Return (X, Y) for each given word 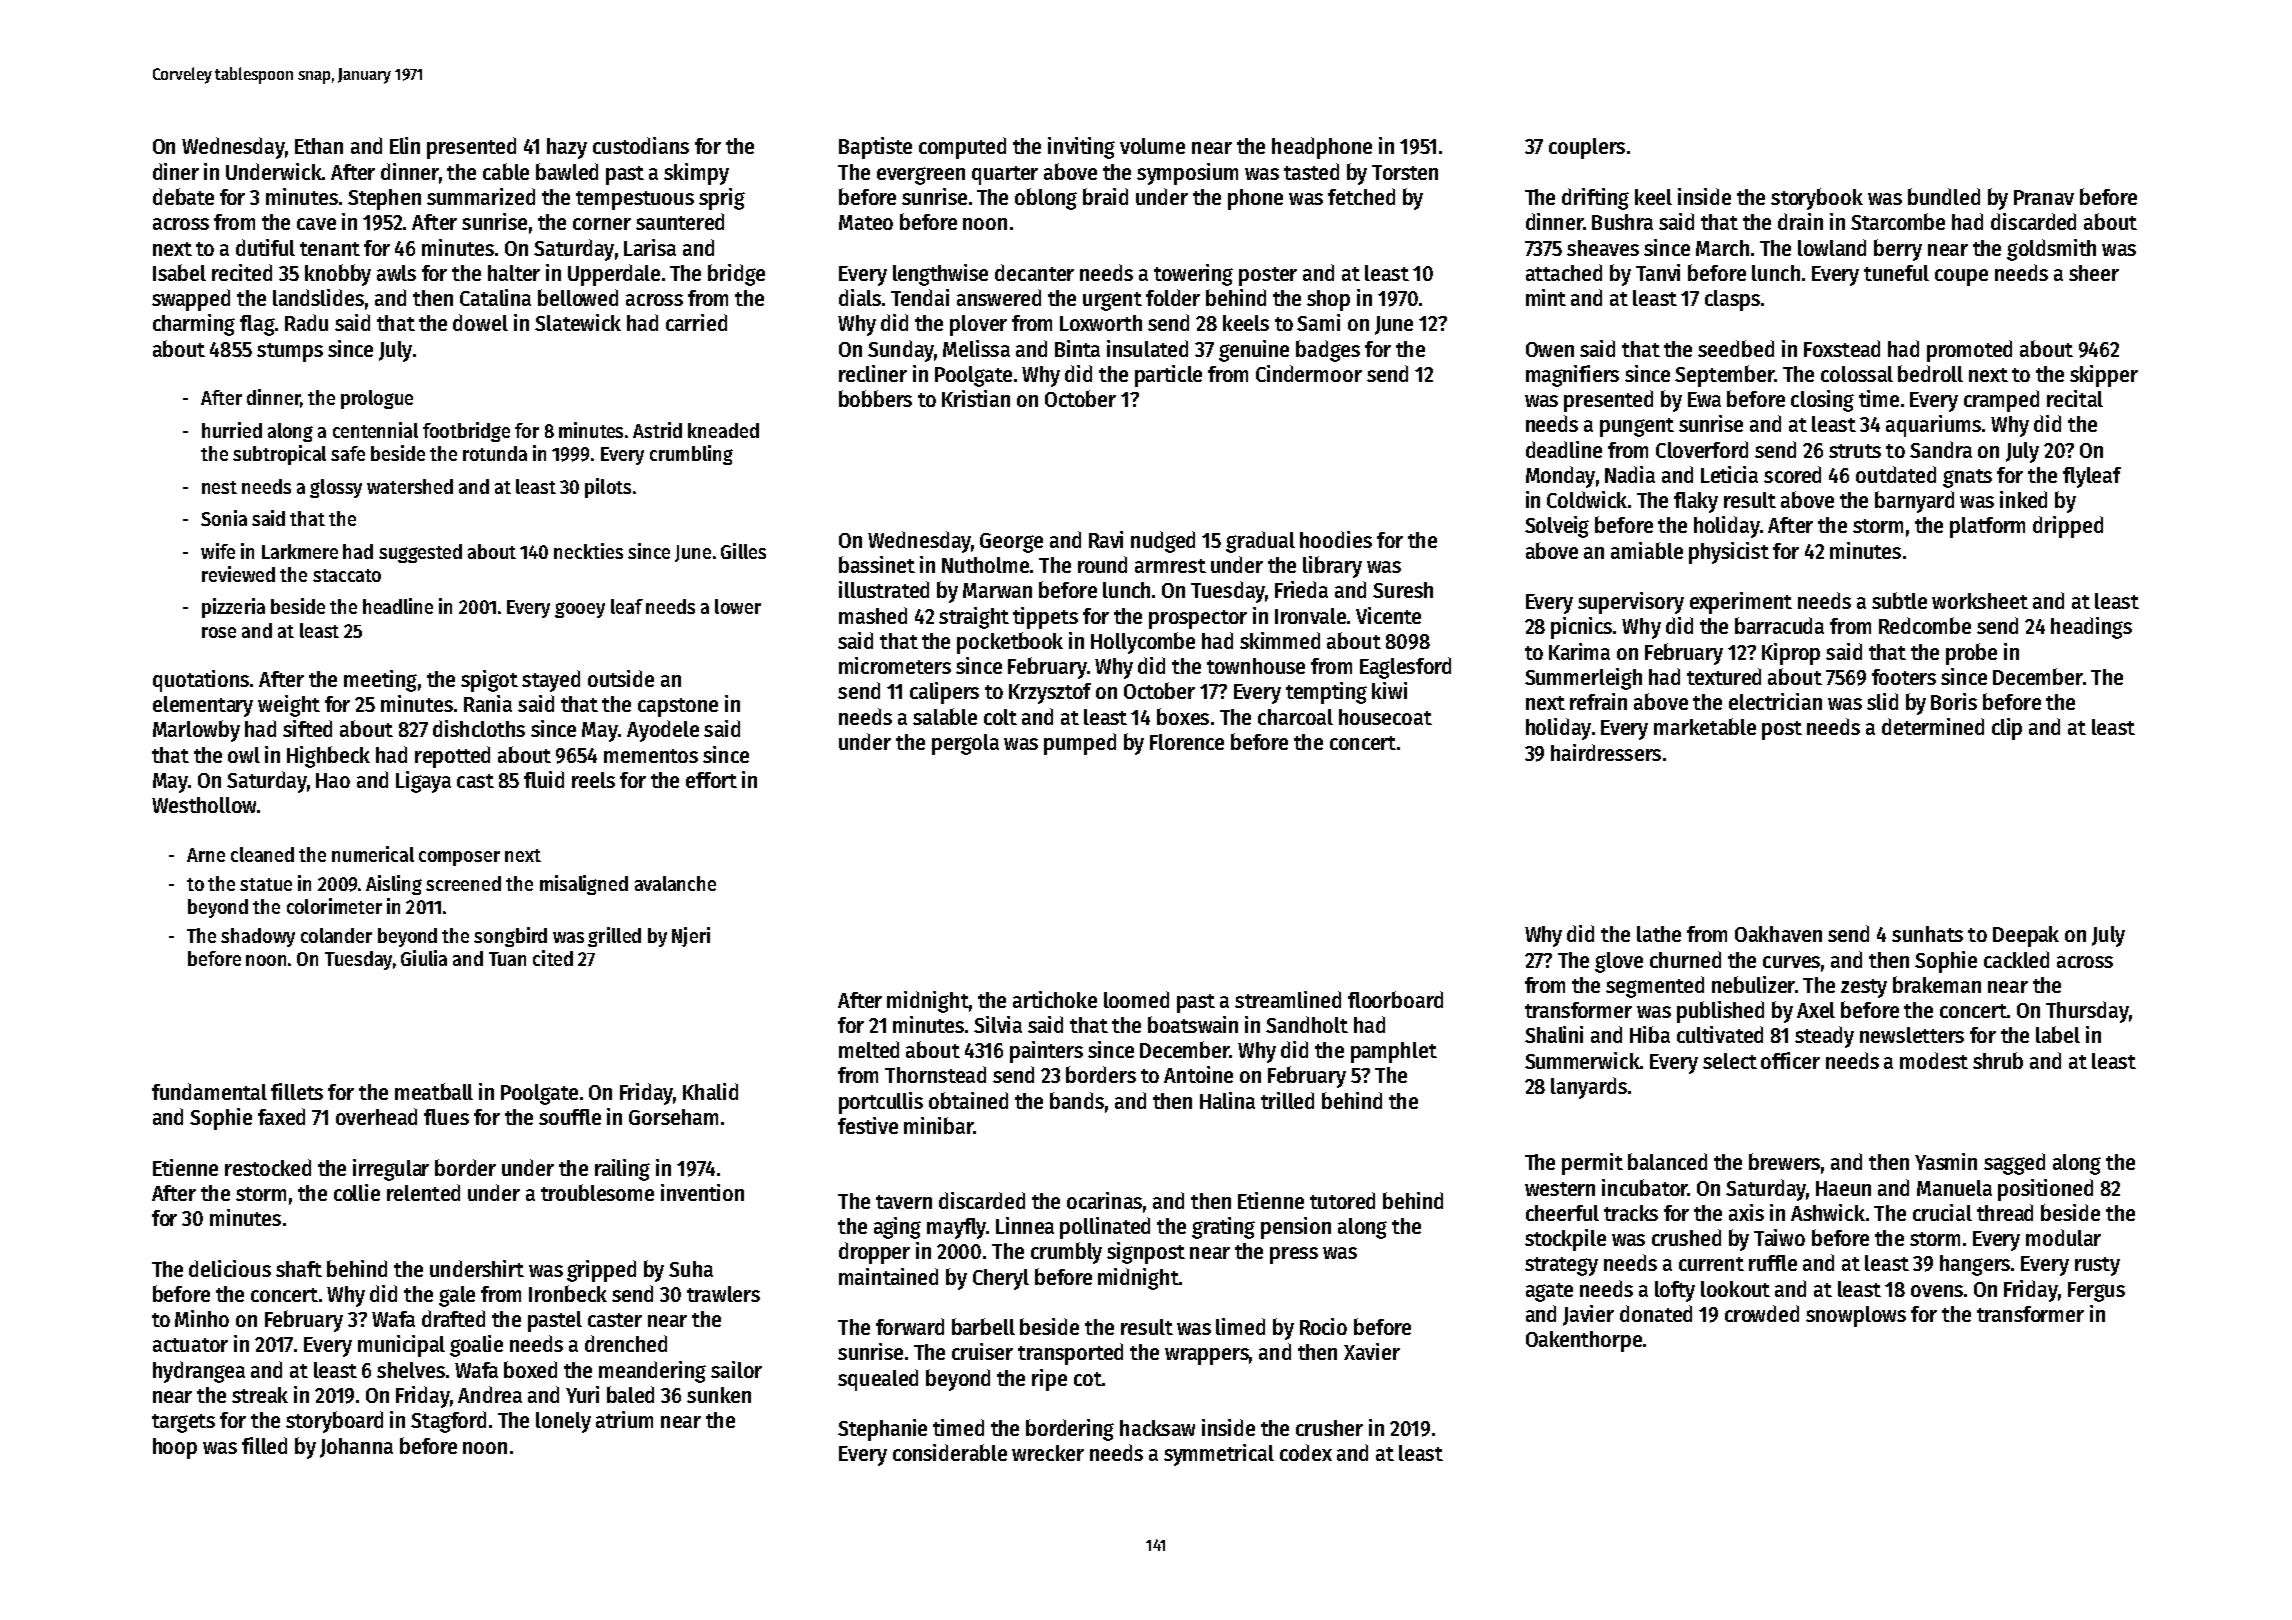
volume (1152, 146)
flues (446, 1117)
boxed (530, 1369)
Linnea (1025, 1225)
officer (1790, 1060)
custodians (641, 145)
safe (348, 453)
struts (1855, 451)
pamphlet (1394, 1052)
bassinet (877, 564)
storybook (1817, 199)
